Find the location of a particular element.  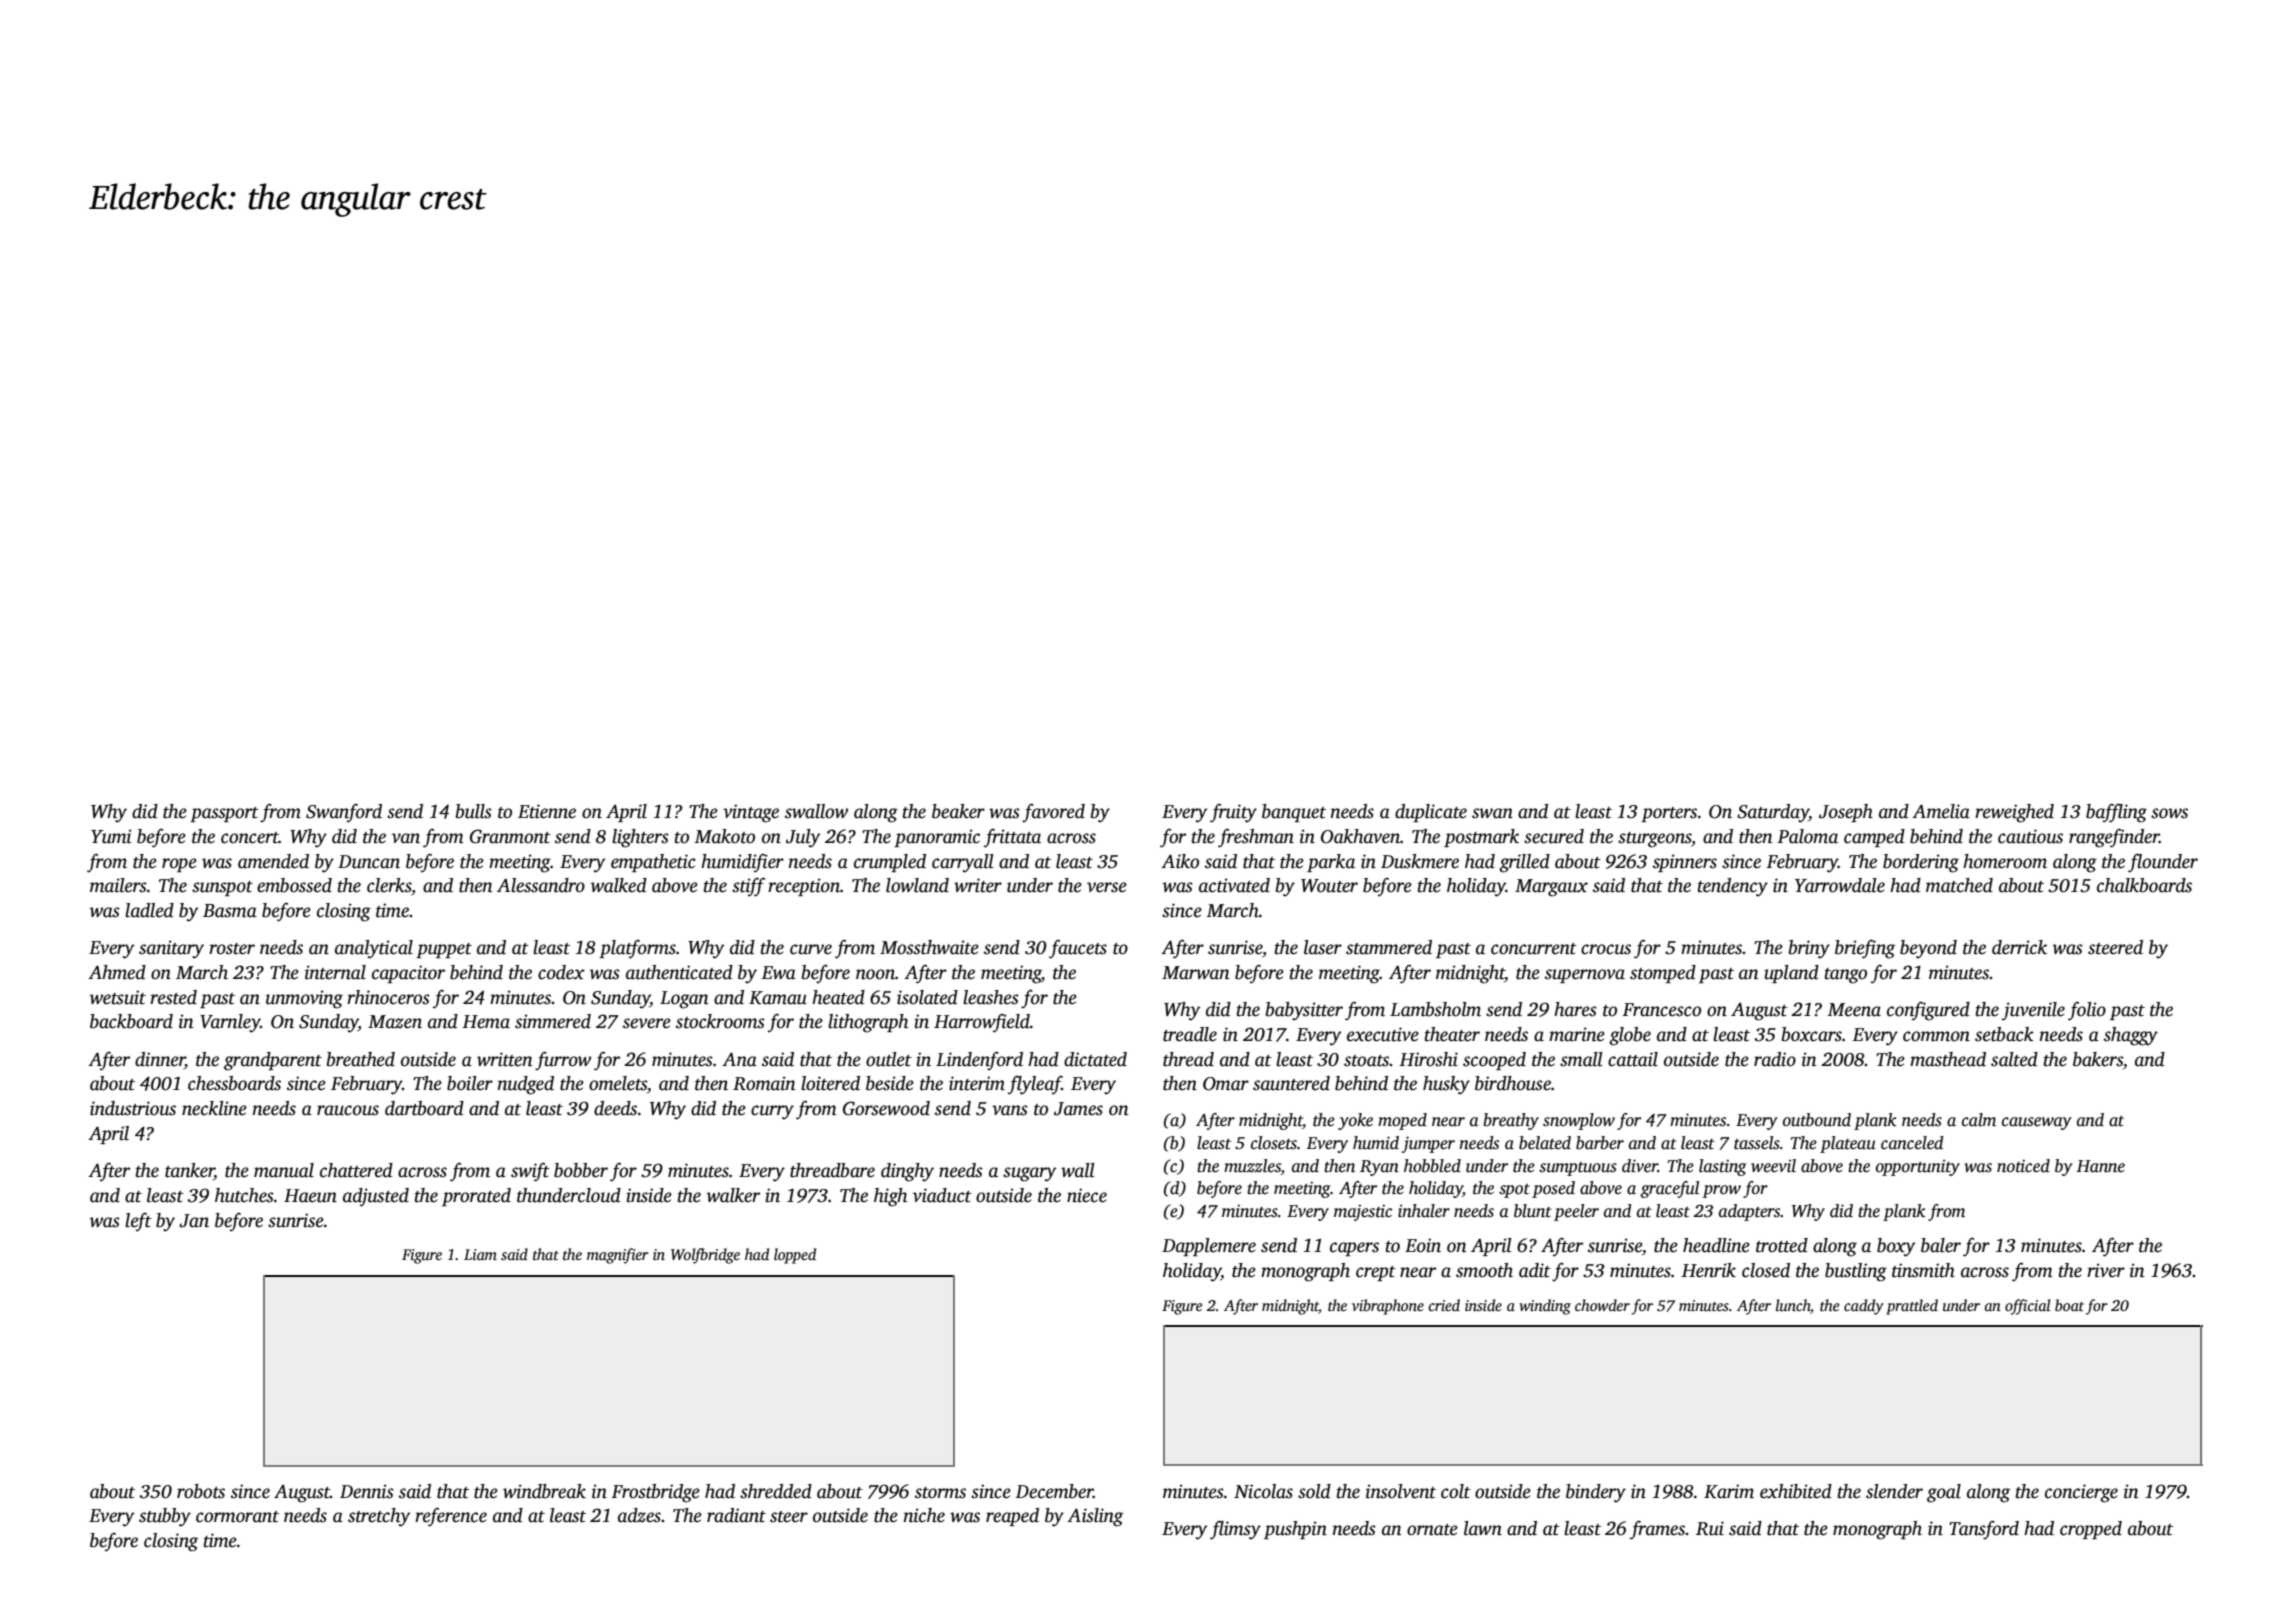

Amelia is located at coordinates (1941, 811).
